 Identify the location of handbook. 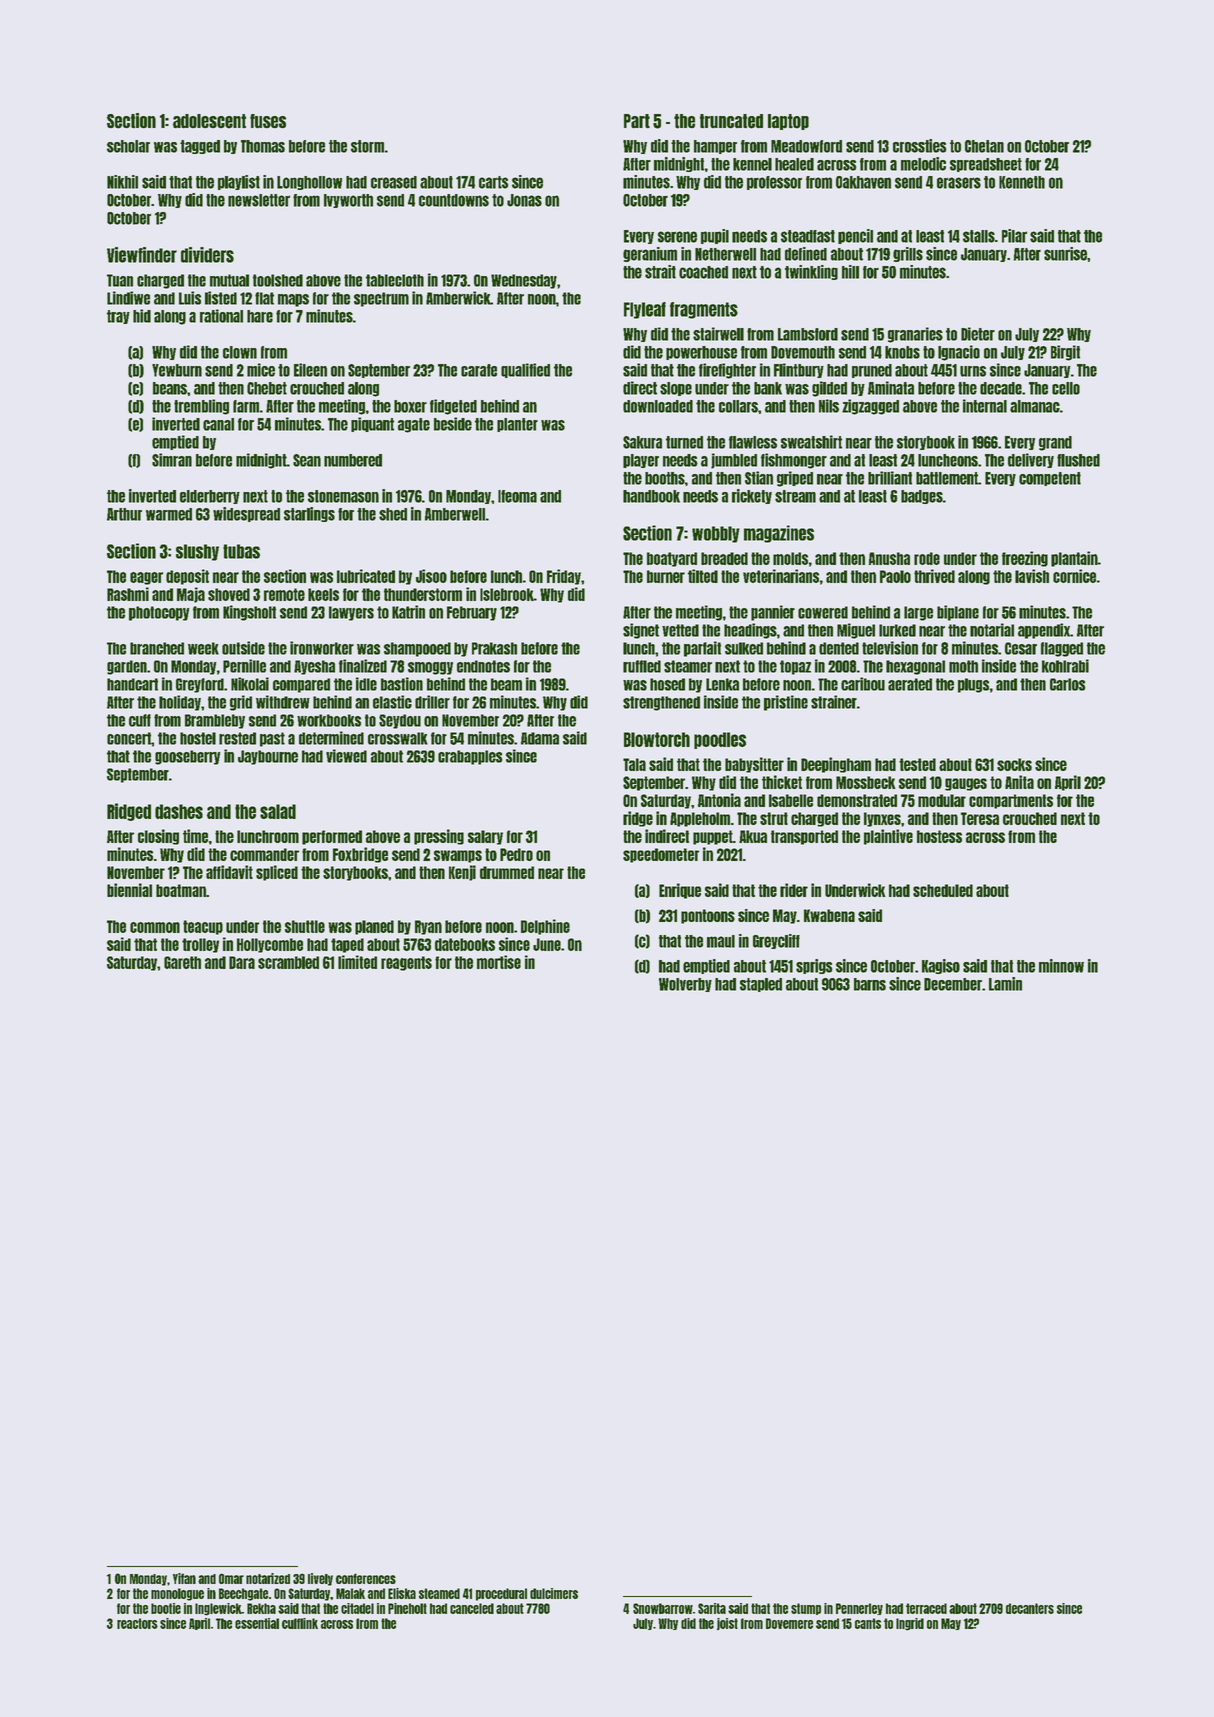
(651, 496).
